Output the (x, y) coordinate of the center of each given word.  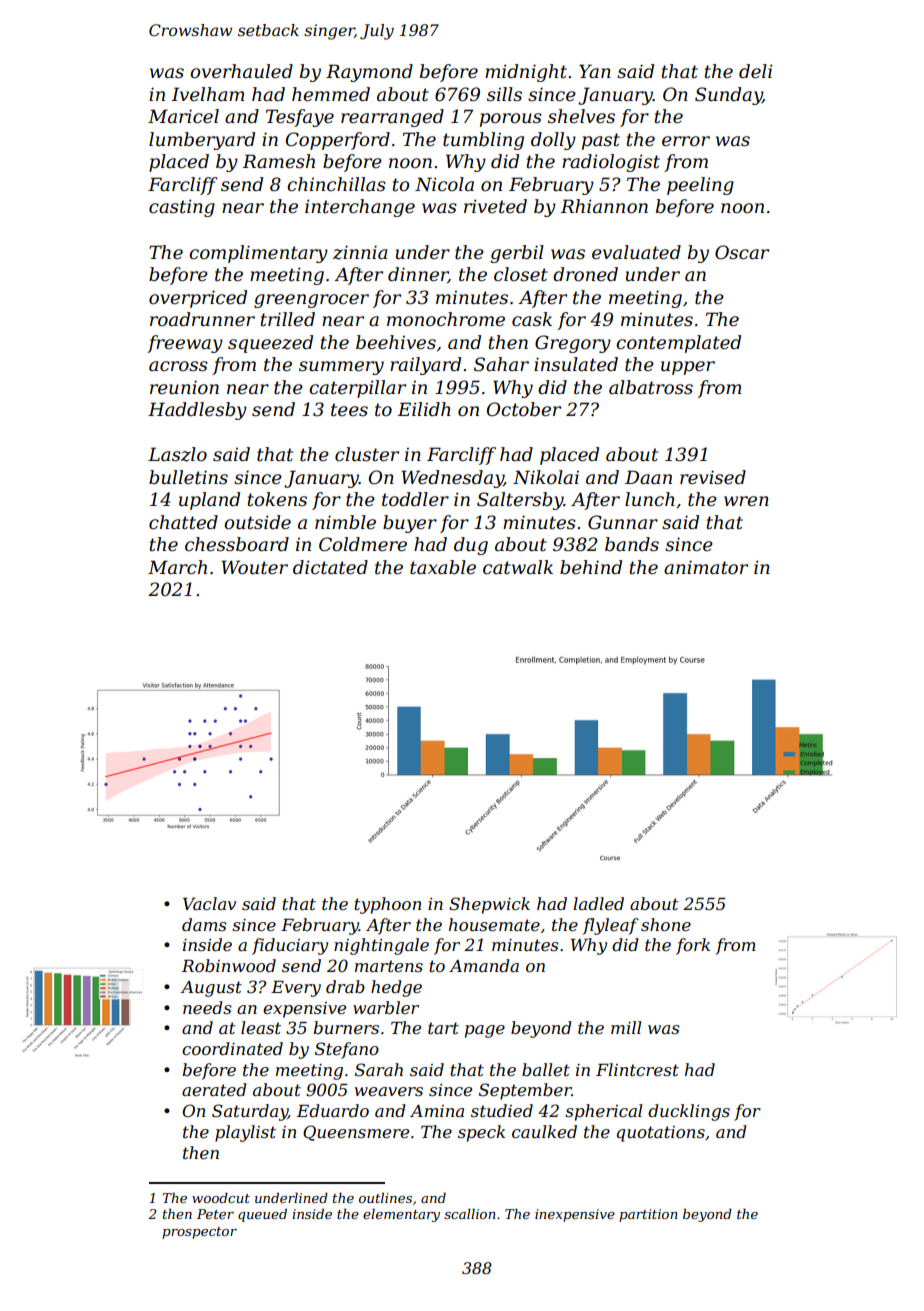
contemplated (678, 344)
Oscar (742, 252)
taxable (443, 567)
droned (585, 274)
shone (666, 924)
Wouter (254, 567)
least (261, 1027)
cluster (367, 454)
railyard (425, 366)
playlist (245, 1133)
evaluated (636, 252)
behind (591, 567)
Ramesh (278, 161)
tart (443, 1028)
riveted (495, 206)
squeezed (270, 344)
